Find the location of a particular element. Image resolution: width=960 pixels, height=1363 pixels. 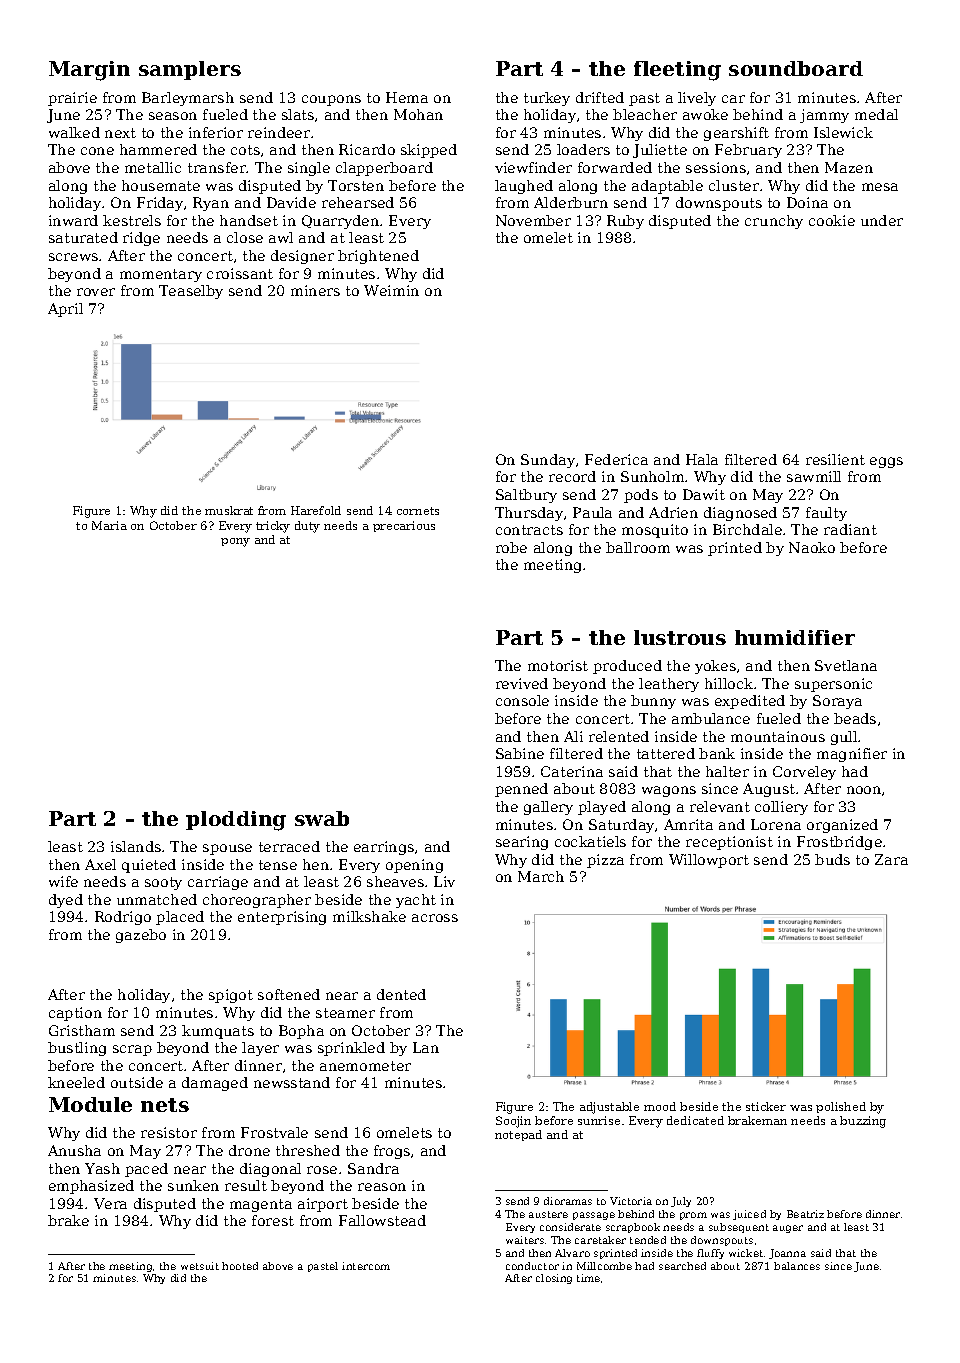

dented is located at coordinates (401, 994).
